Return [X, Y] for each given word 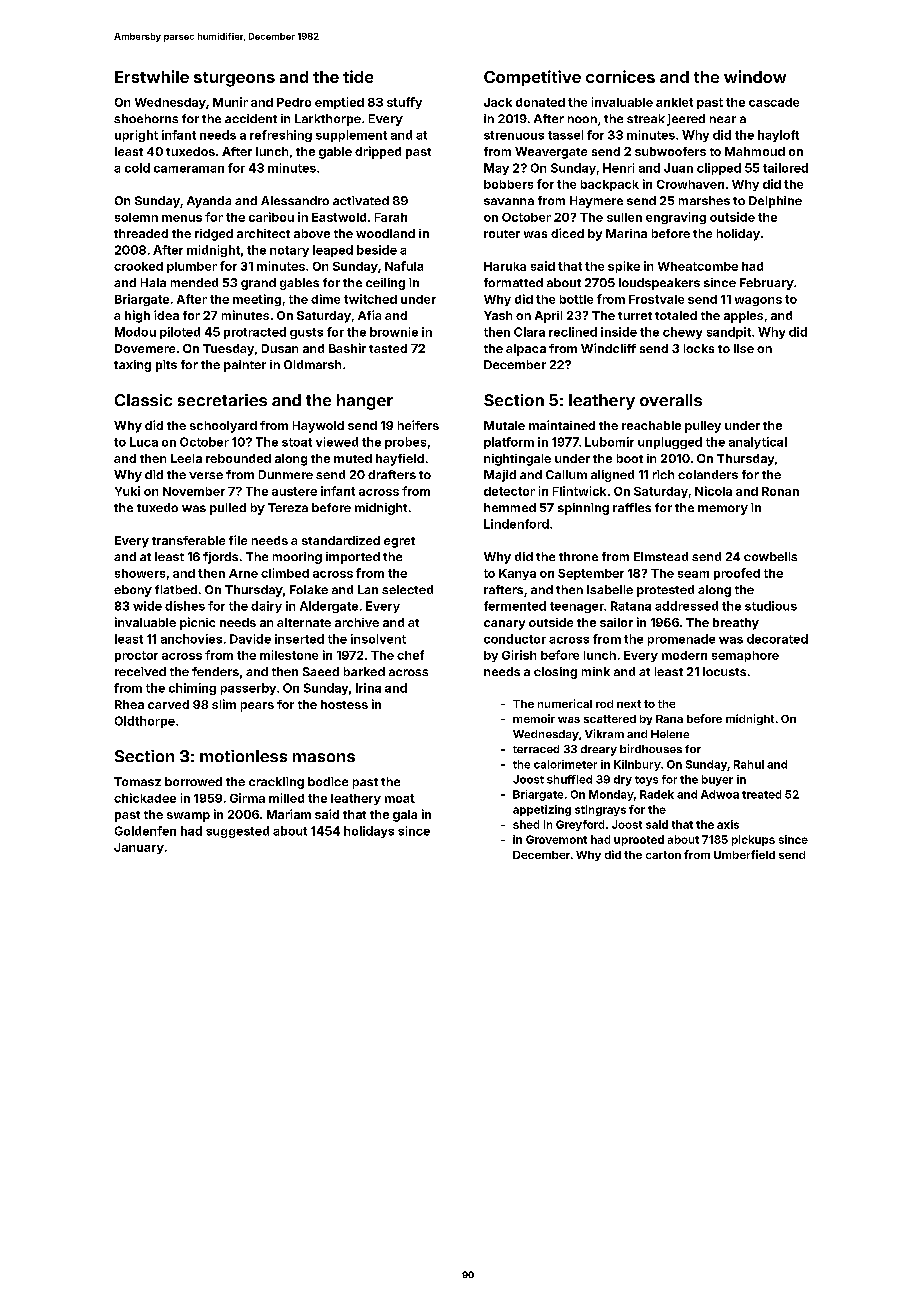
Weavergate [551, 153]
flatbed [176, 589]
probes [405, 443]
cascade [774, 102]
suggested [237, 832]
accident [251, 118]
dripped [378, 152]
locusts [724, 671]
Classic [143, 400]
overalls [671, 400]
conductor [515, 639]
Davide [250, 639]
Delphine [775, 202]
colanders [708, 474]
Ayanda [209, 202]
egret [399, 542]
